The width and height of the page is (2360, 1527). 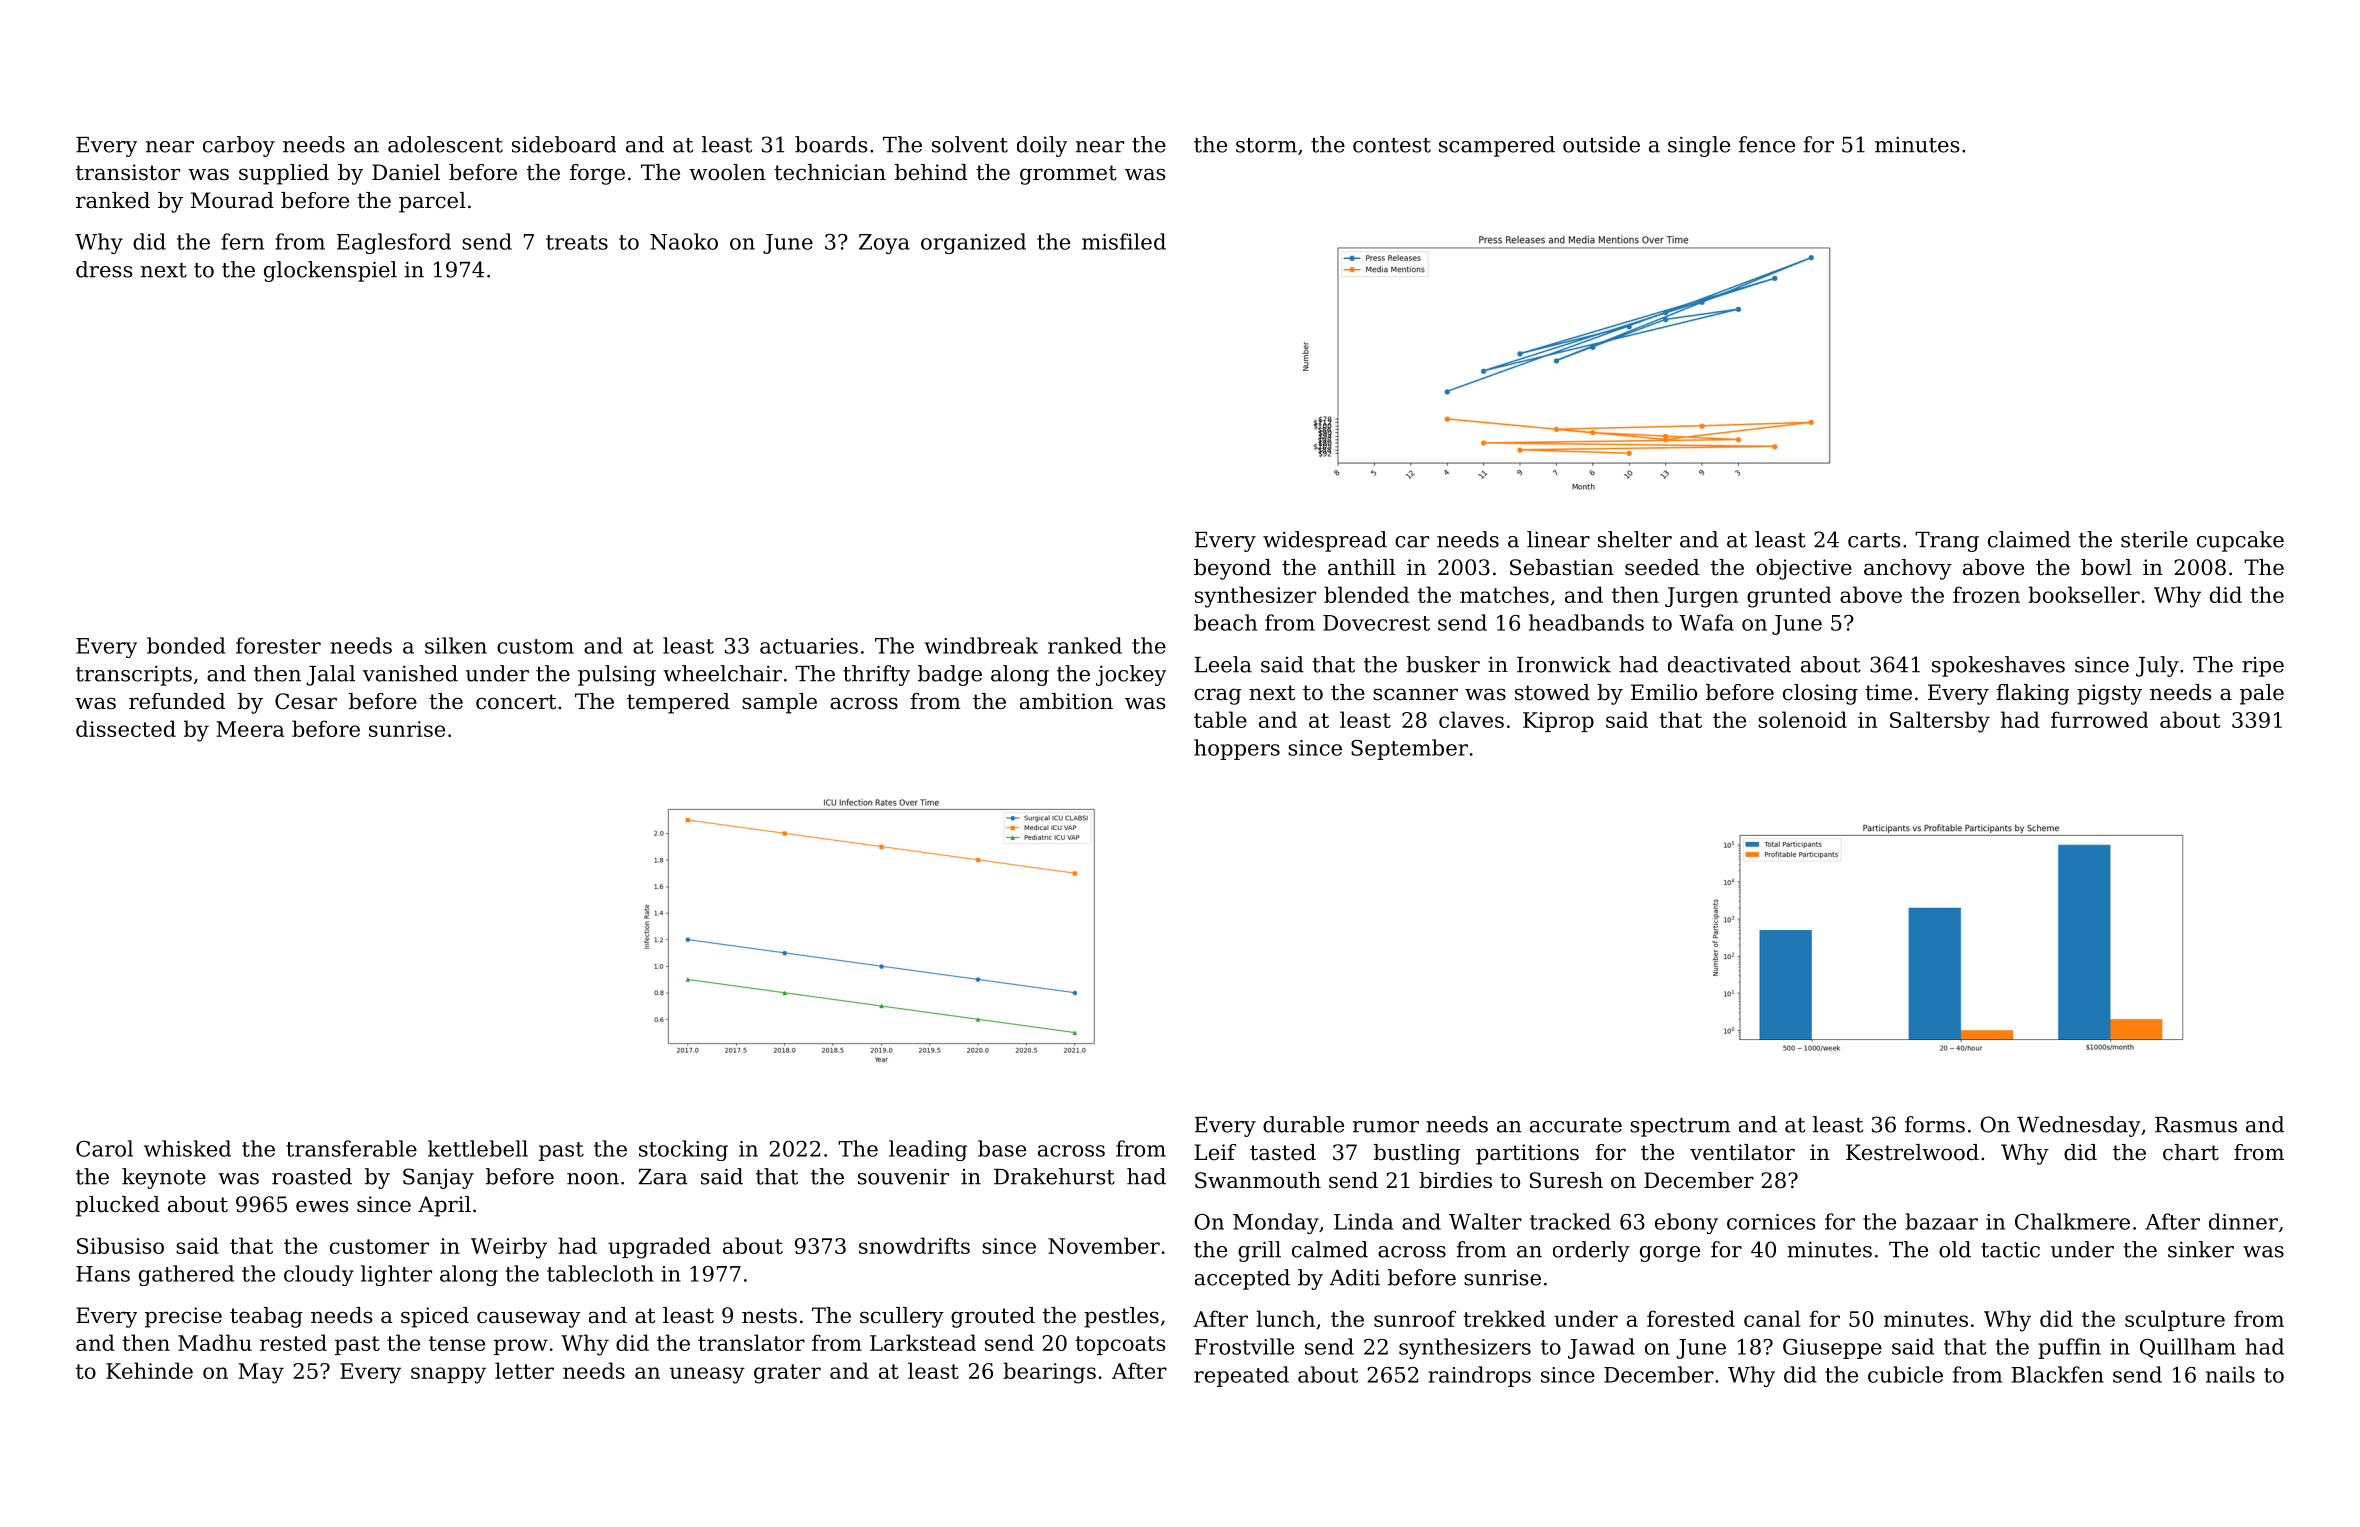 I want to click on carts, so click(x=1874, y=540).
